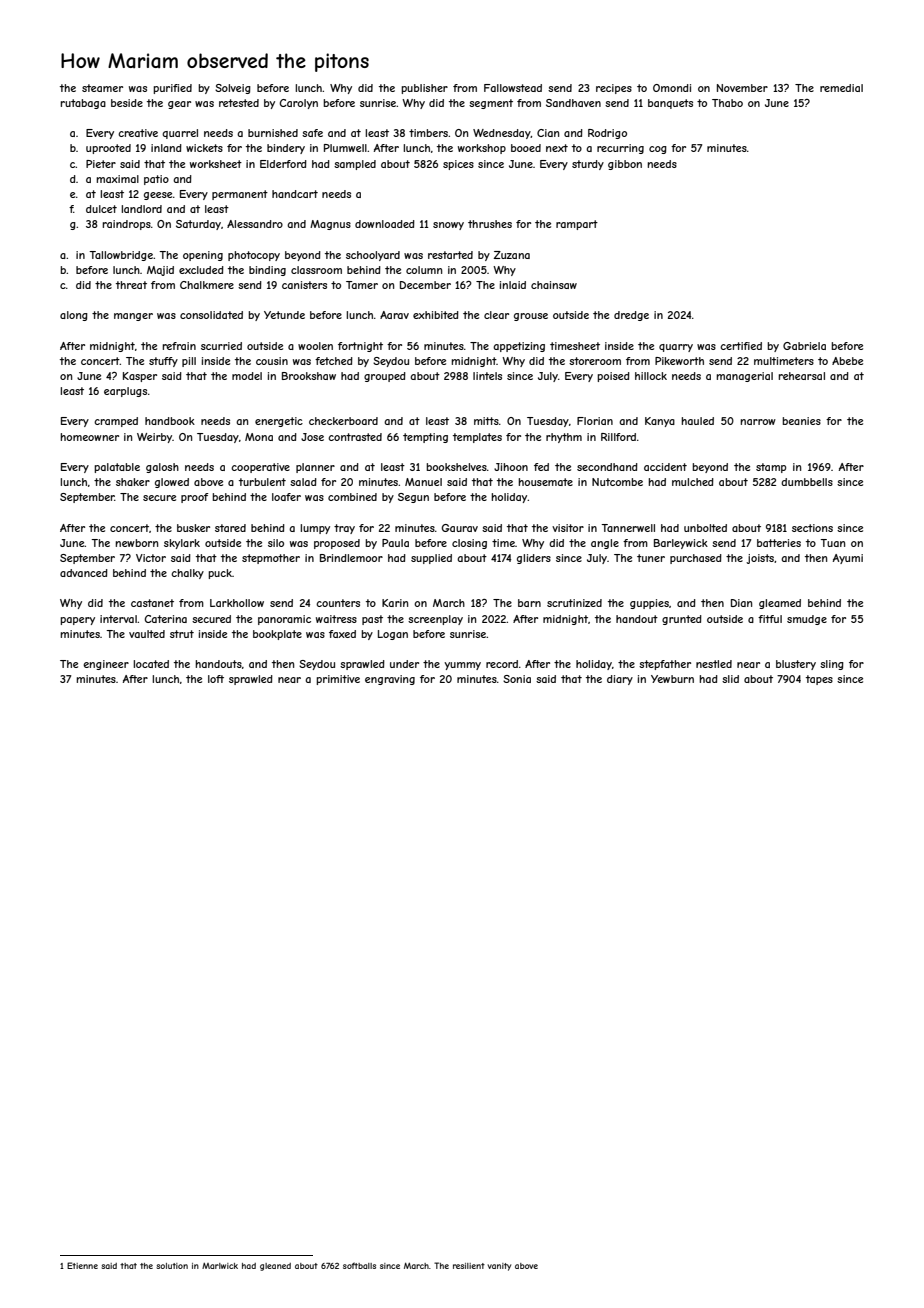 The height and width of the screenshot is (1308, 924). Describe the element at coordinates (631, 316) in the screenshot. I see `dredge` at that location.
